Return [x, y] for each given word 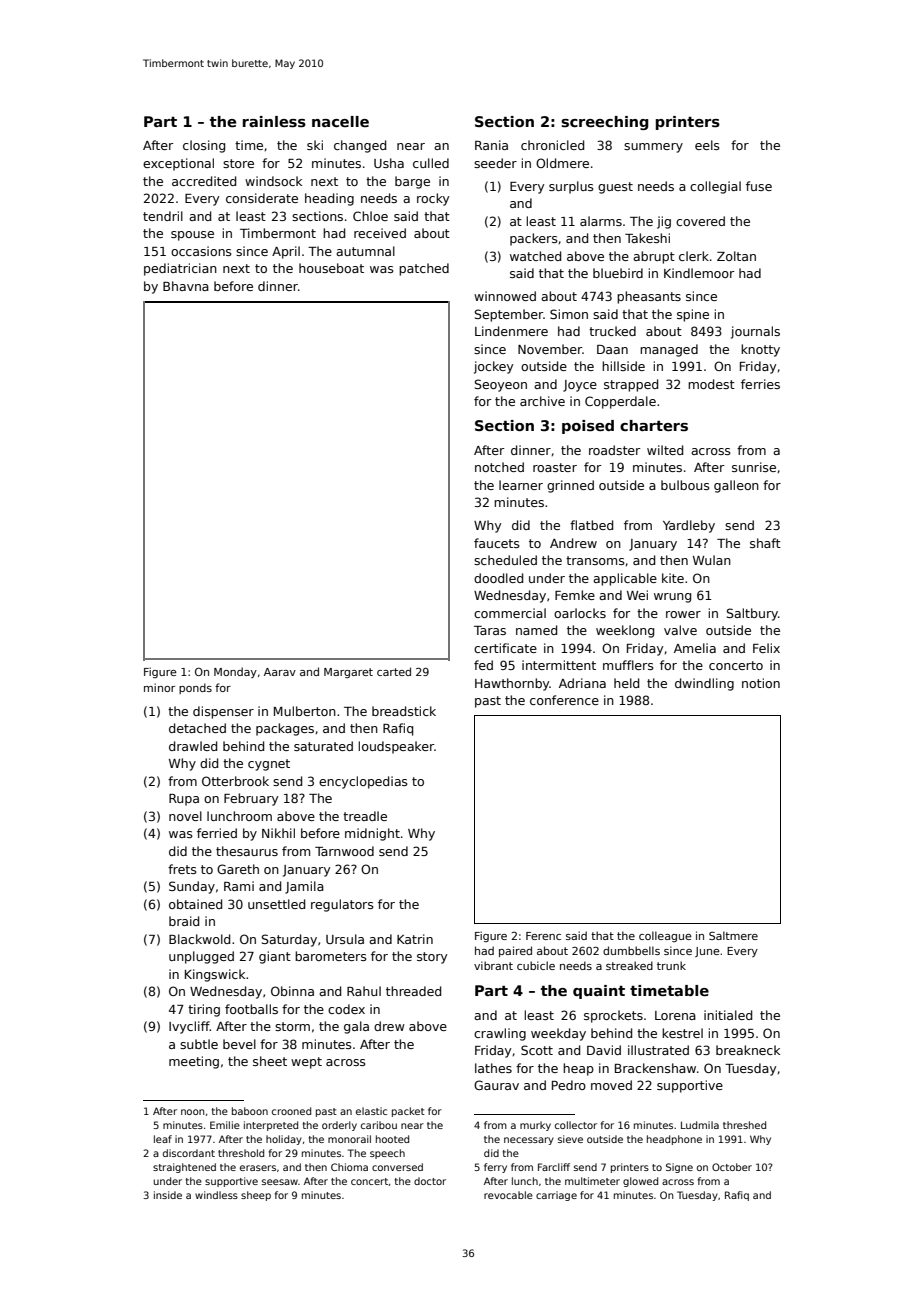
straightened [184, 1168]
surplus [571, 187]
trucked [612, 331]
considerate [262, 198]
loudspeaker [396, 747]
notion [761, 683]
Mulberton [305, 711]
